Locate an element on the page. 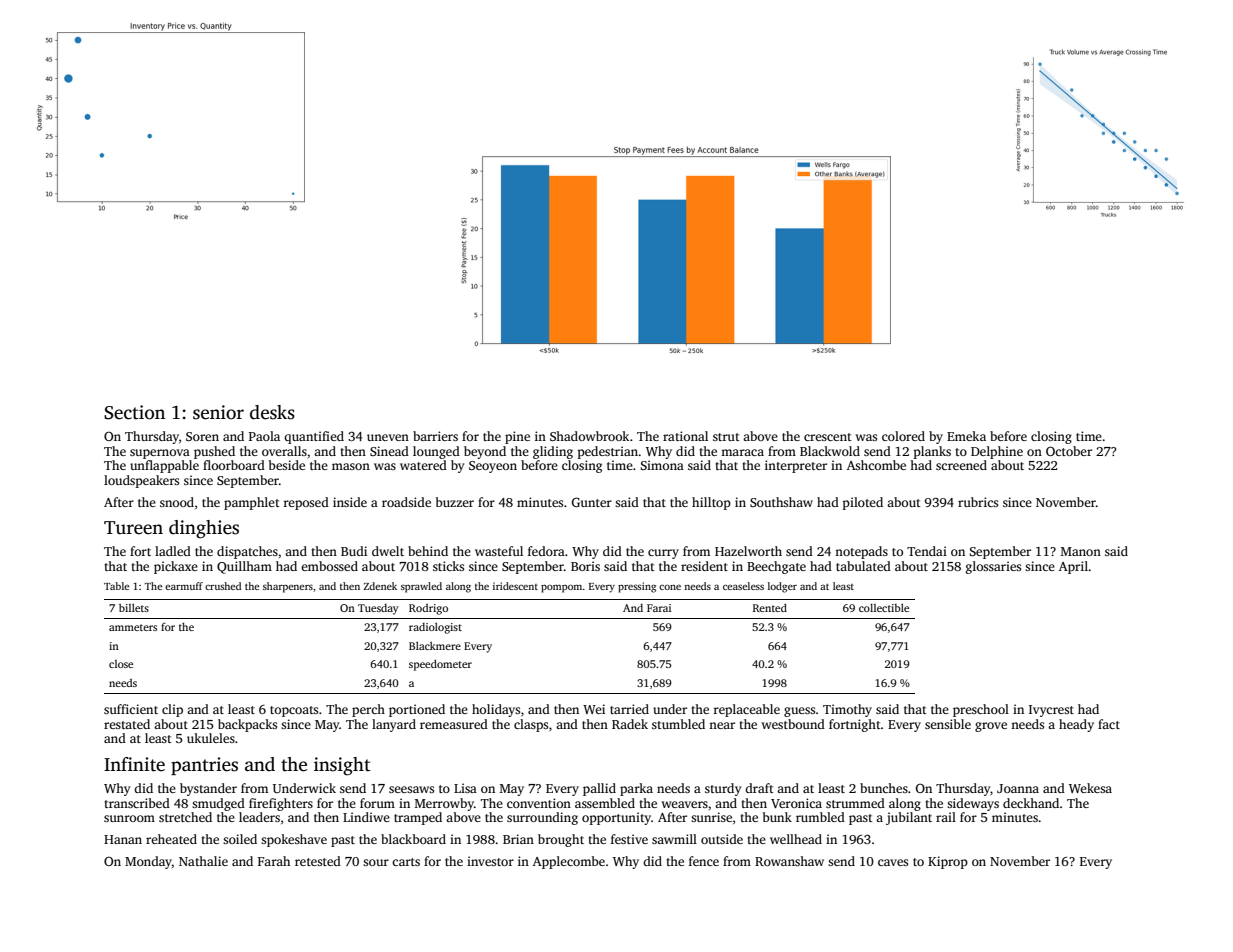 This document has height=952, width=1233. Kiprop is located at coordinates (948, 862).
